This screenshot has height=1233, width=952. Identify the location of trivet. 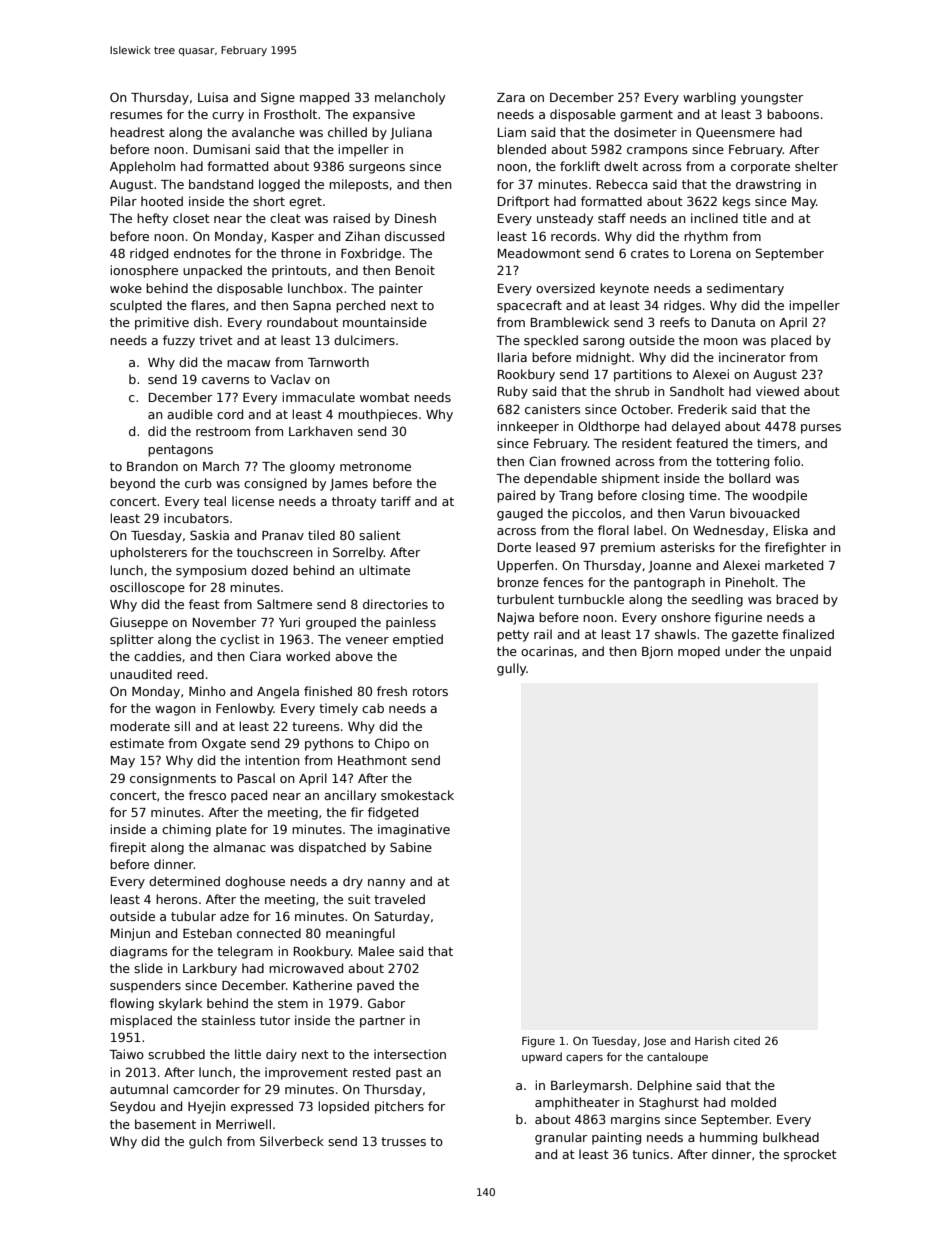
(216, 340).
